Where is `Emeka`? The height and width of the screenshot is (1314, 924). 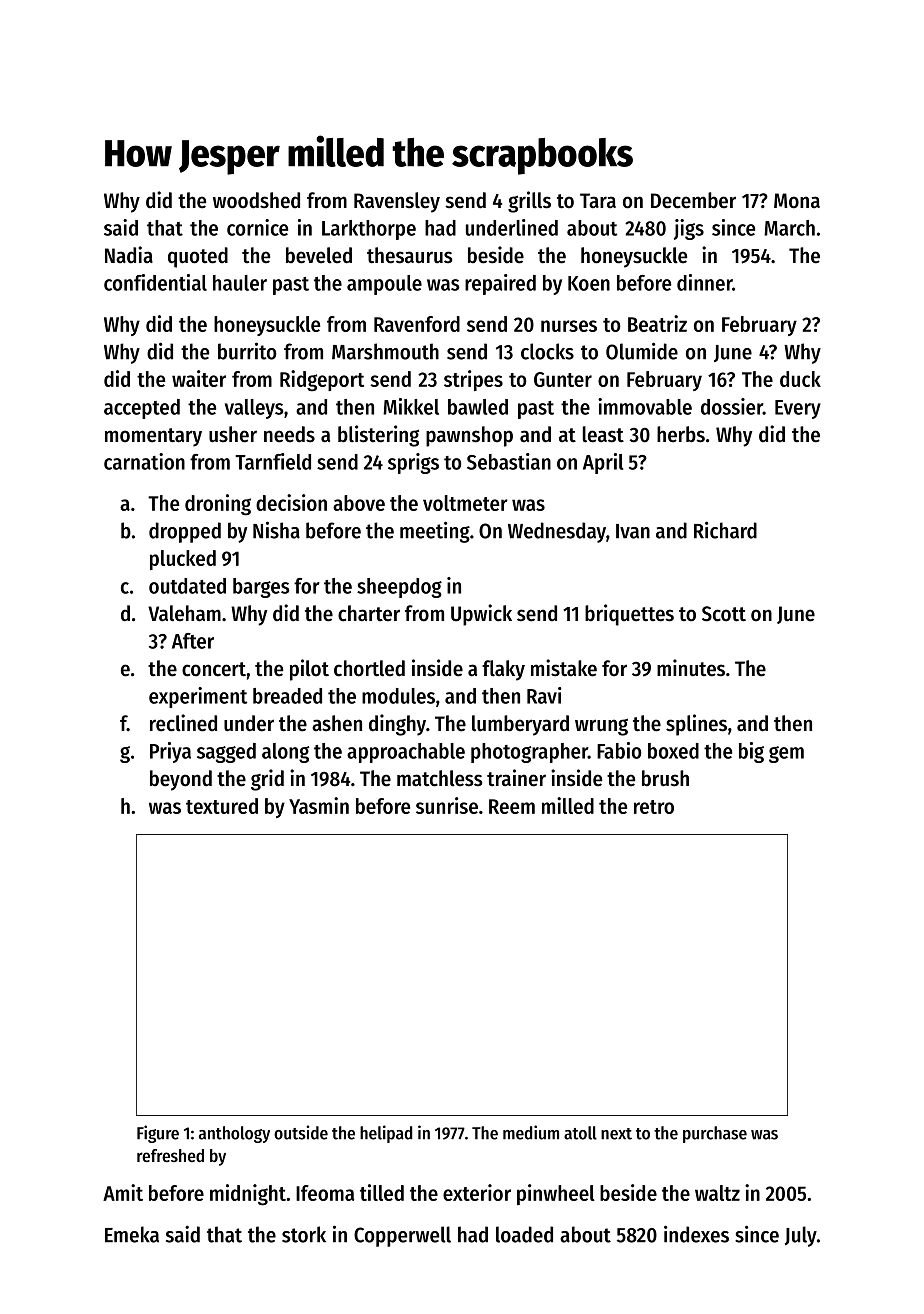 Emeka is located at coordinates (132, 1234).
